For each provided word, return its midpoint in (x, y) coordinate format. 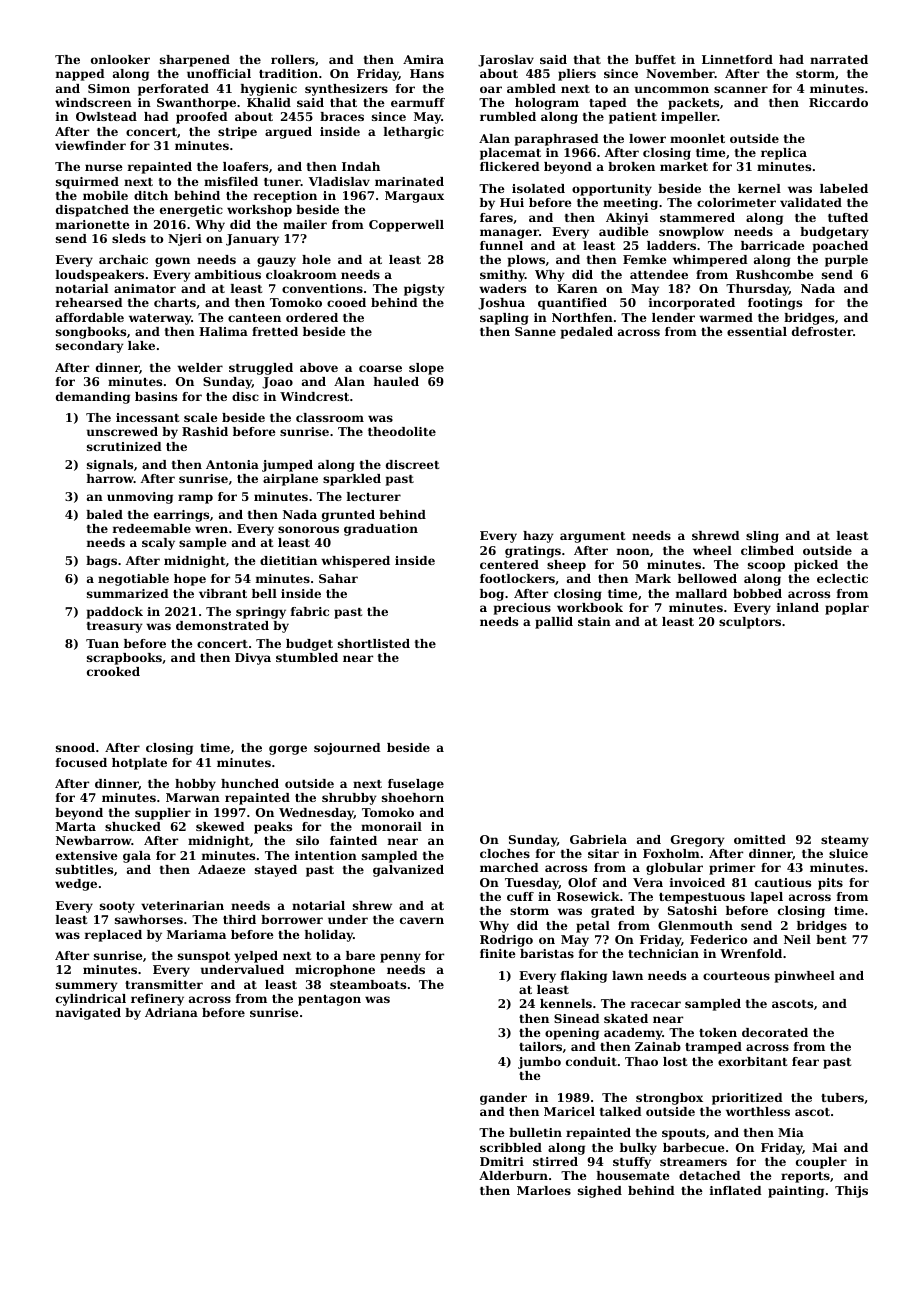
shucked (133, 826)
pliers (577, 75)
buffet (655, 59)
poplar (847, 609)
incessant (147, 417)
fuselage (416, 785)
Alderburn (513, 1175)
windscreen (93, 102)
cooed (346, 302)
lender (673, 317)
